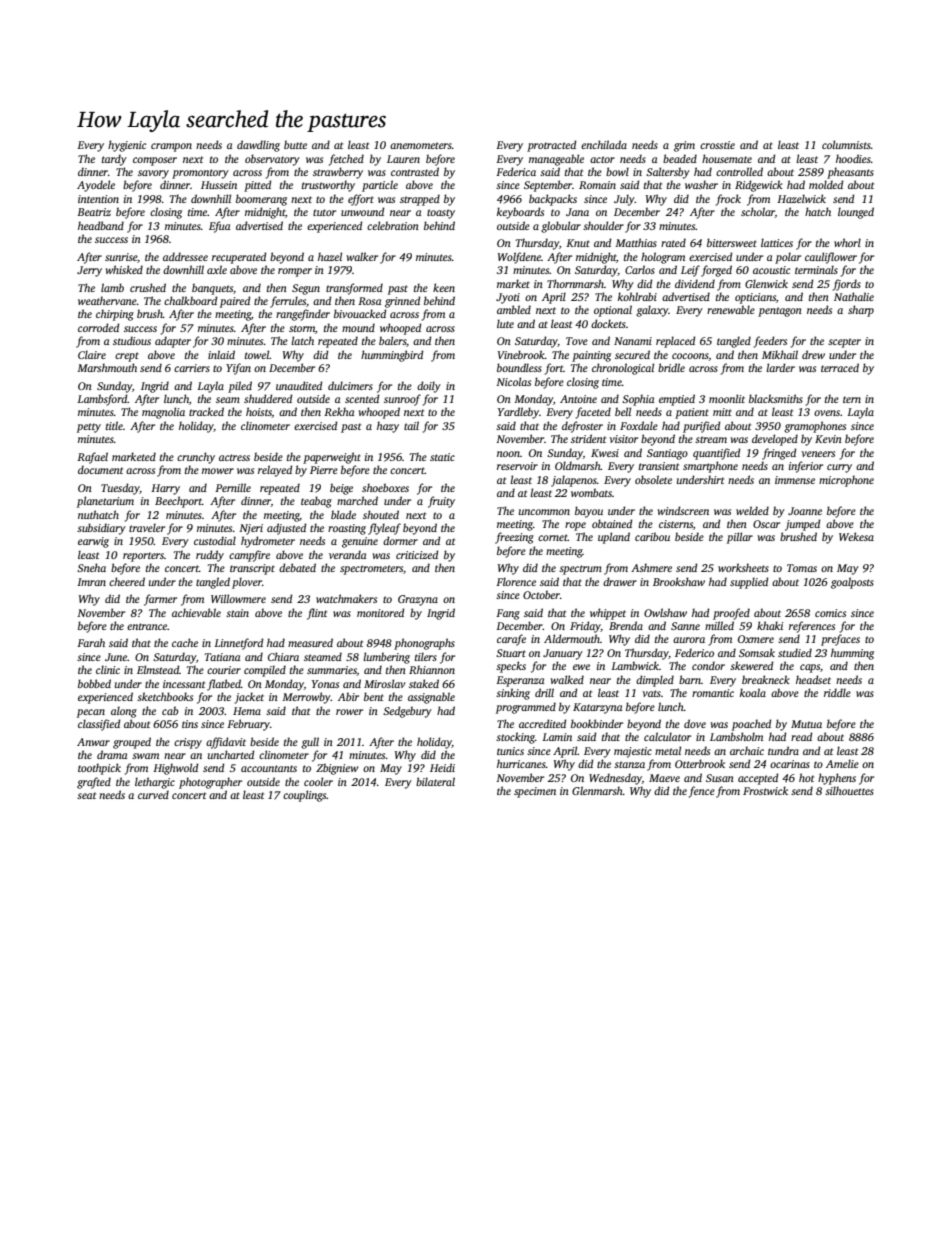 Image resolution: width=952 pixels, height=1233 pixels. Describe the element at coordinates (519, 258) in the image. I see `Wolfdene` at that location.
